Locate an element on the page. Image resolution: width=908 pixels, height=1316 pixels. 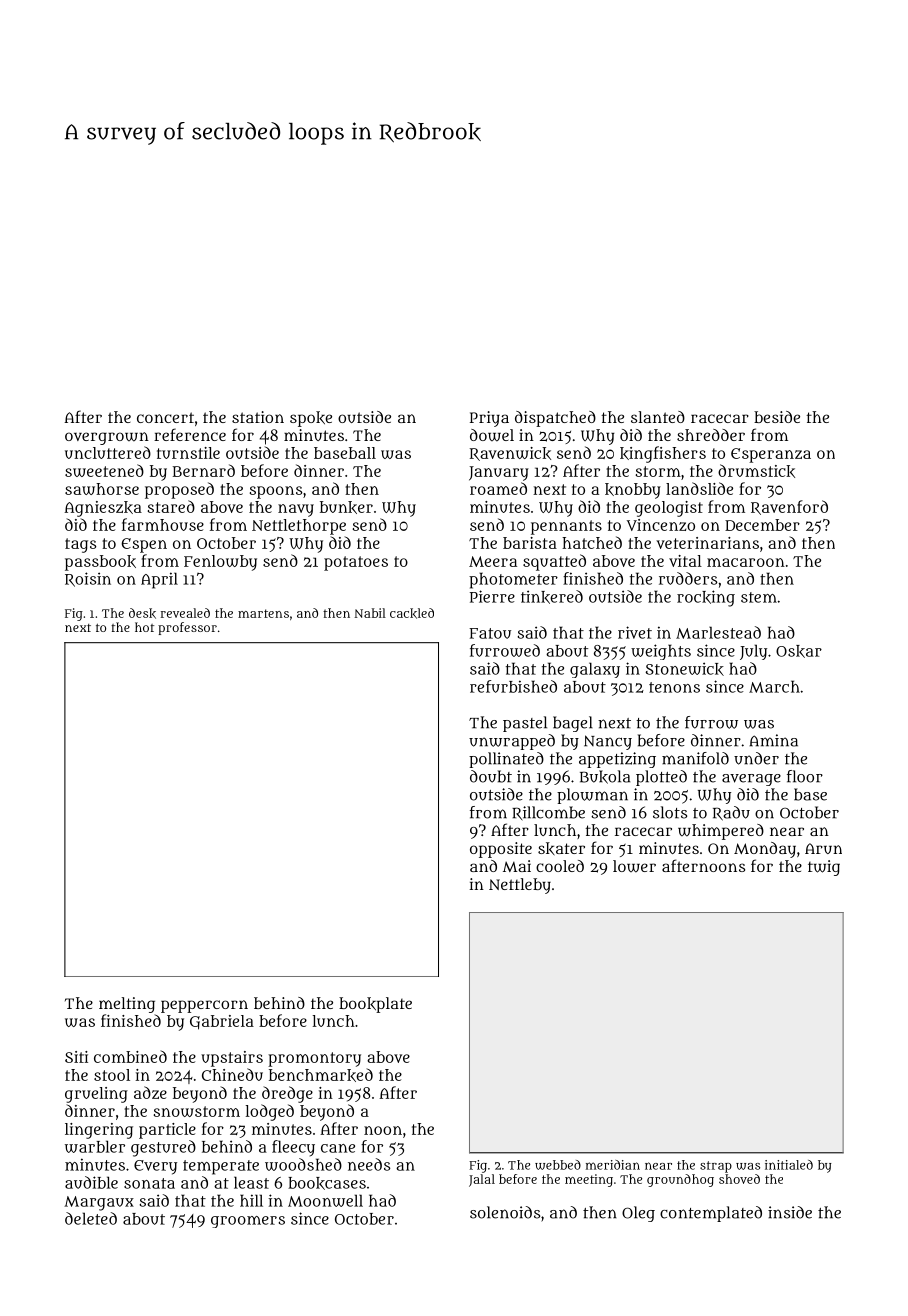
solenoids is located at coordinates (505, 1212).
